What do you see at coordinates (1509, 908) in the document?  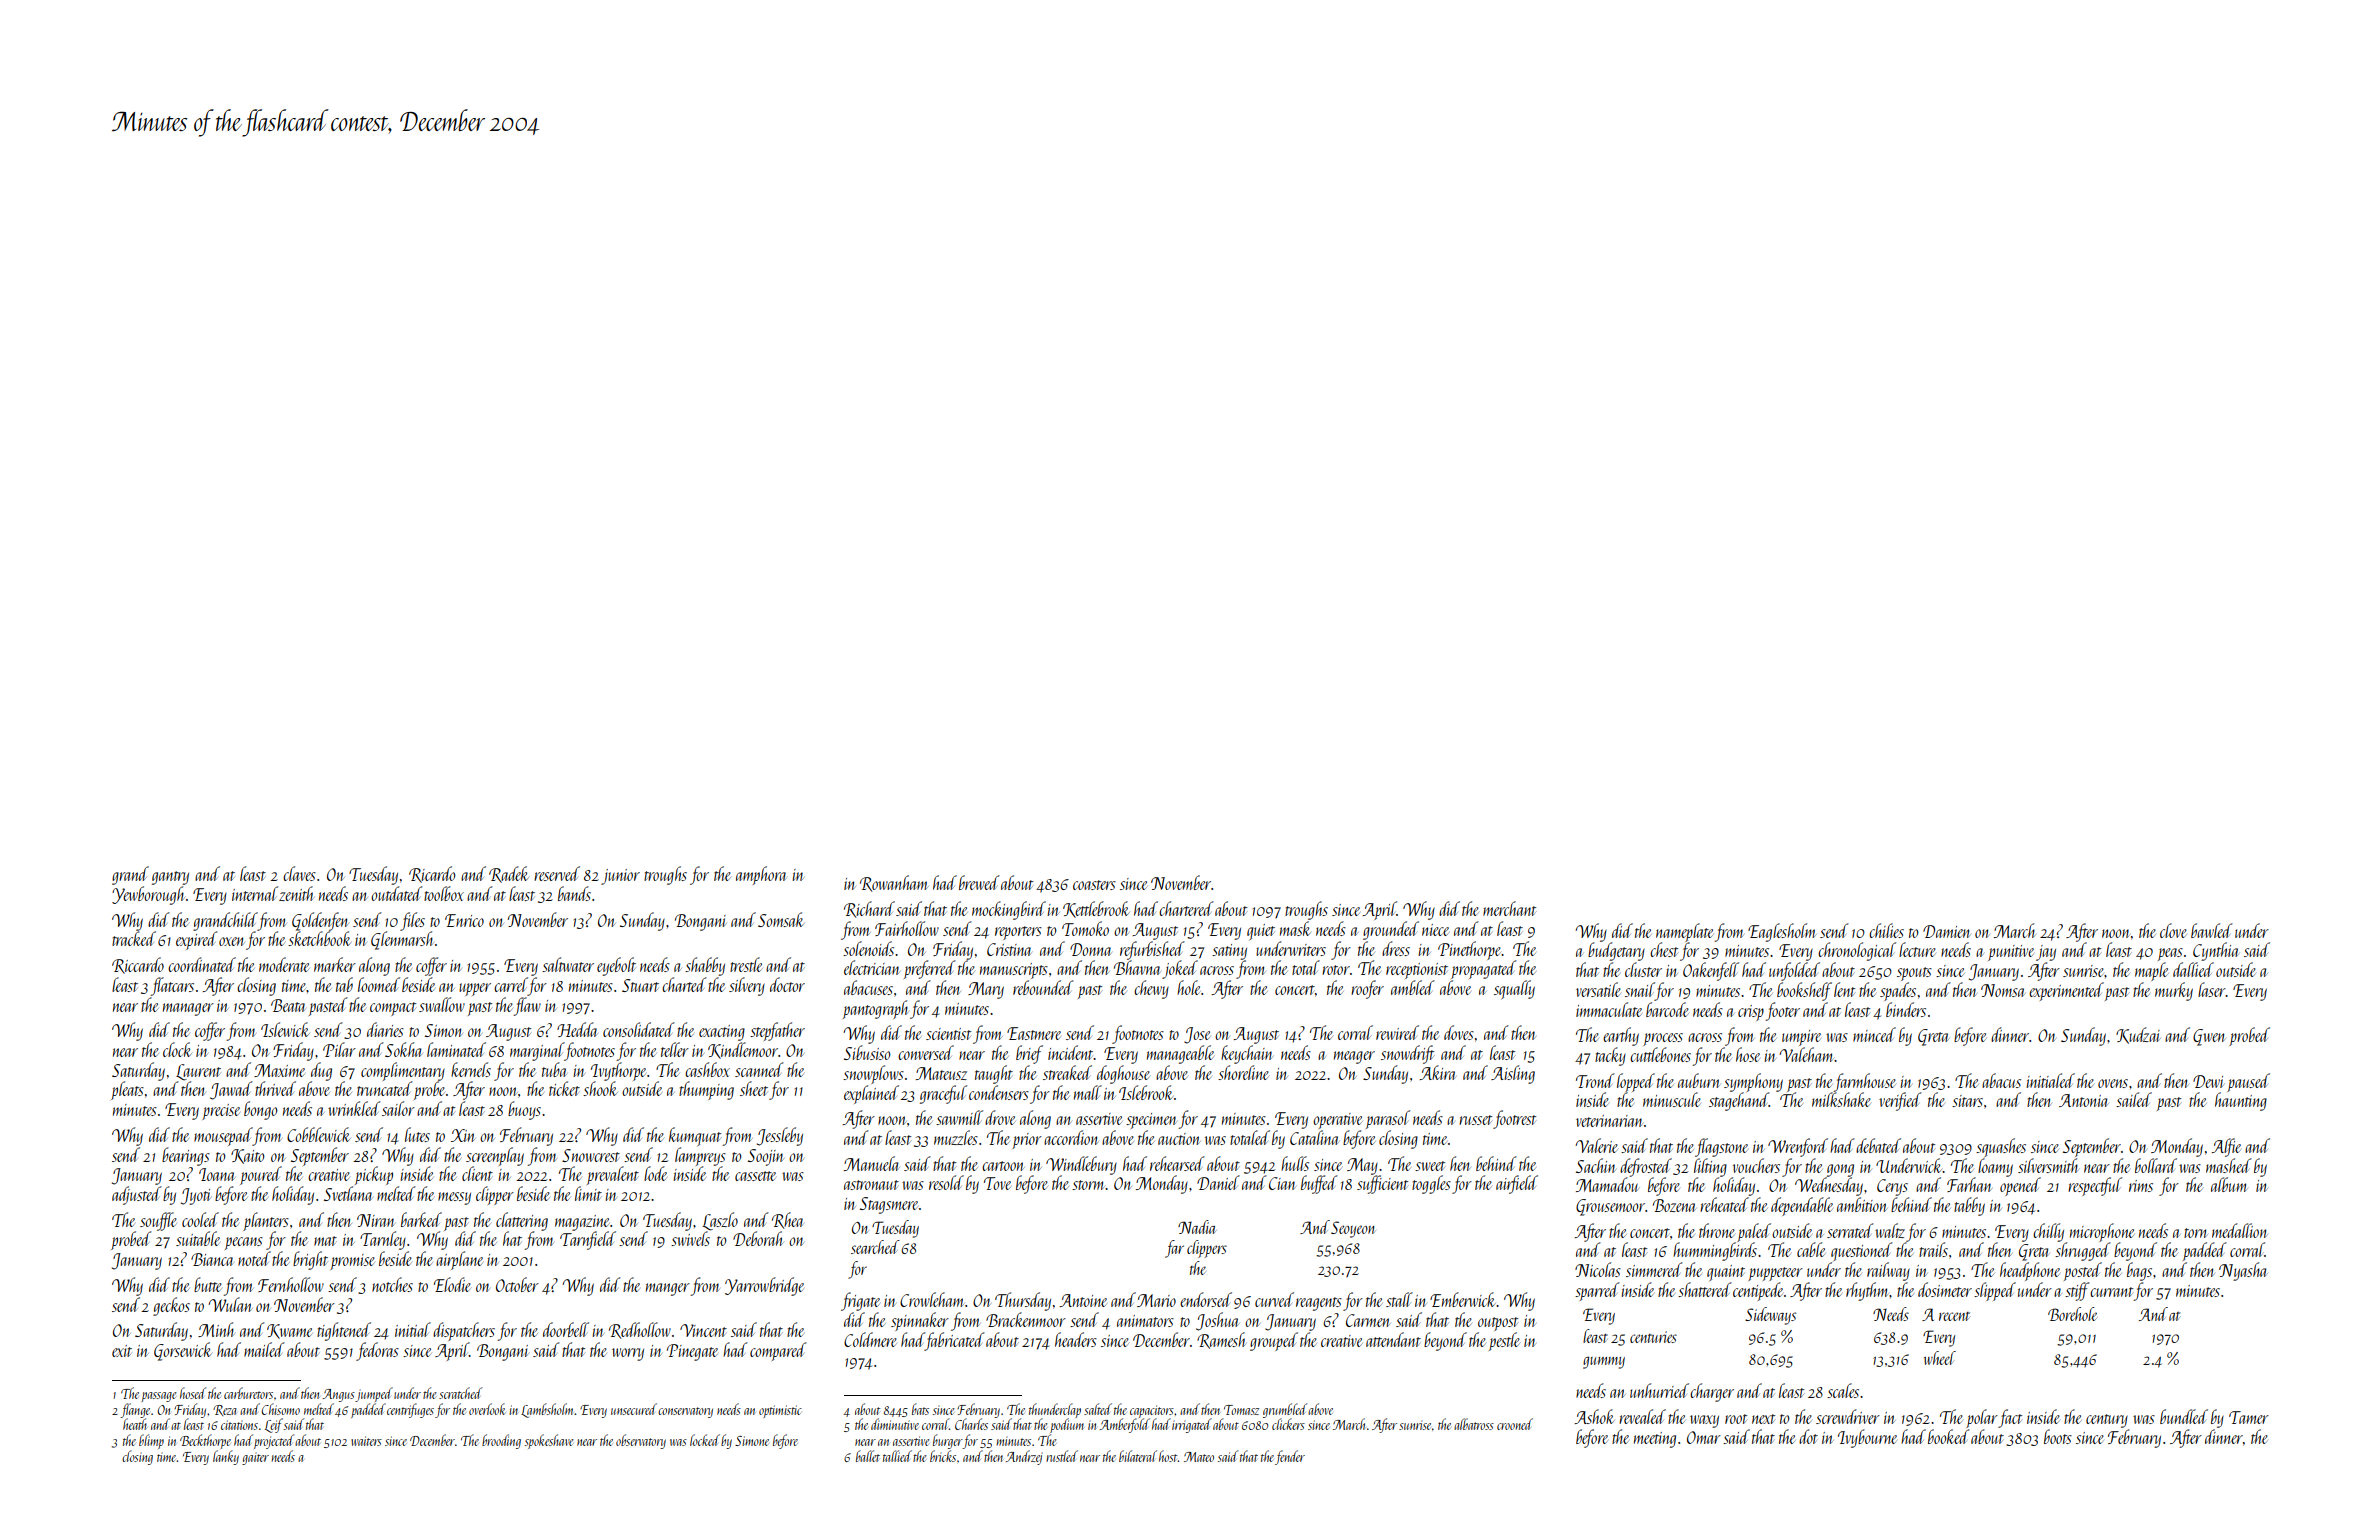 I see `merchant` at bounding box center [1509, 908].
